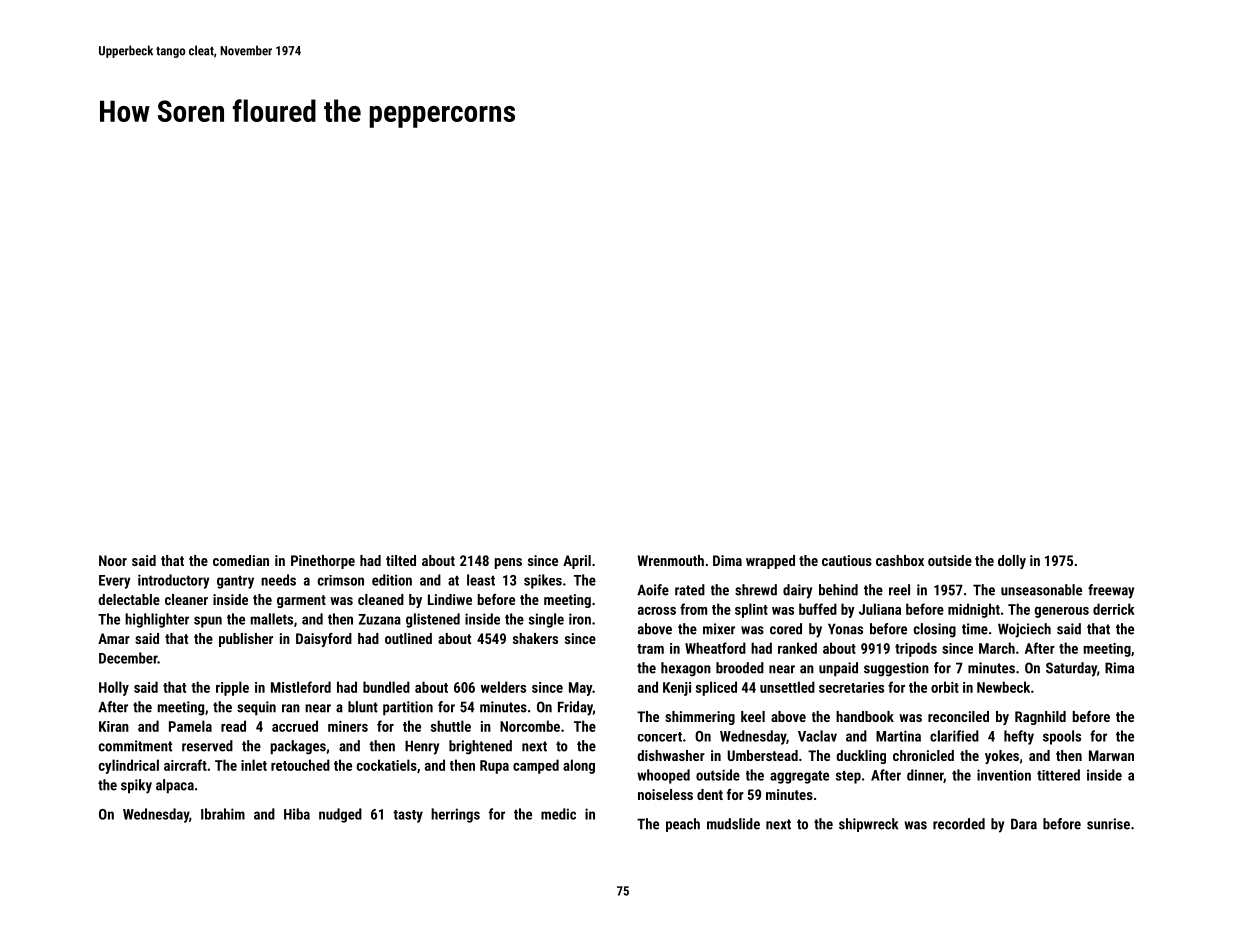 The width and height of the screenshot is (1233, 952). I want to click on Kiran, so click(114, 726).
